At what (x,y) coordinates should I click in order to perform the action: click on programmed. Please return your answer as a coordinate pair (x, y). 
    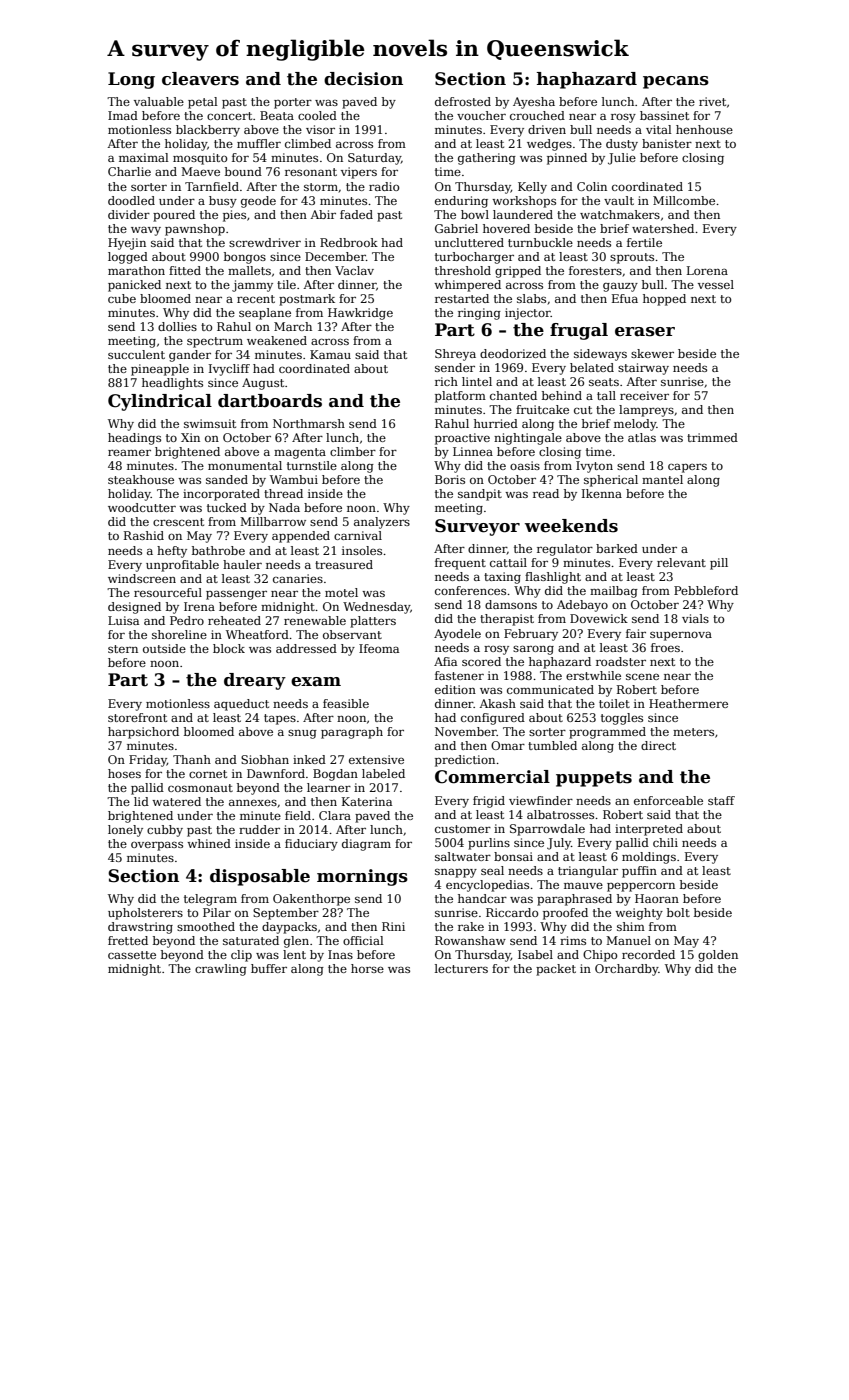
    Looking at the image, I should click on (607, 733).
